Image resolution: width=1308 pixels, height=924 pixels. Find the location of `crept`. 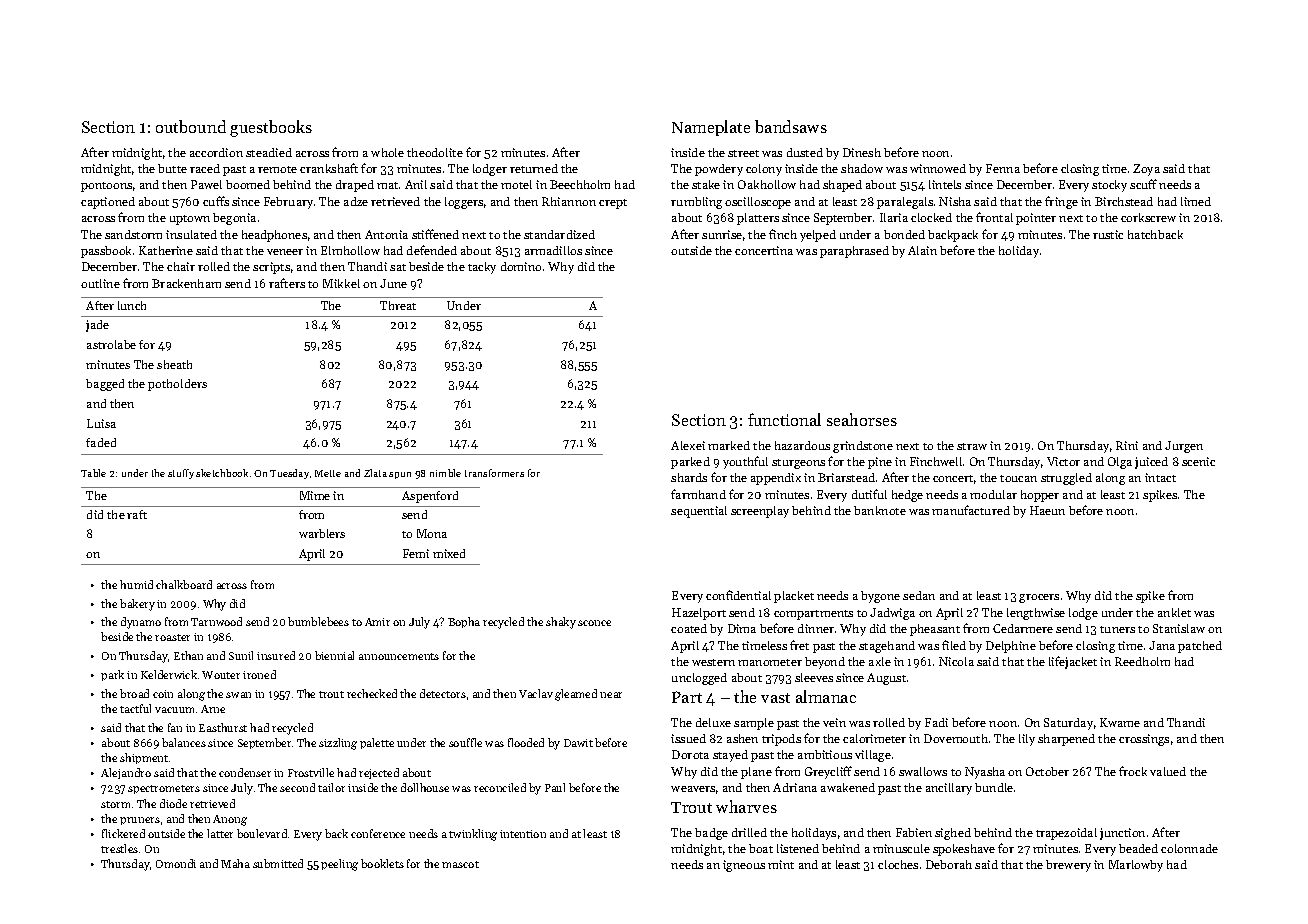

crept is located at coordinates (613, 204).
